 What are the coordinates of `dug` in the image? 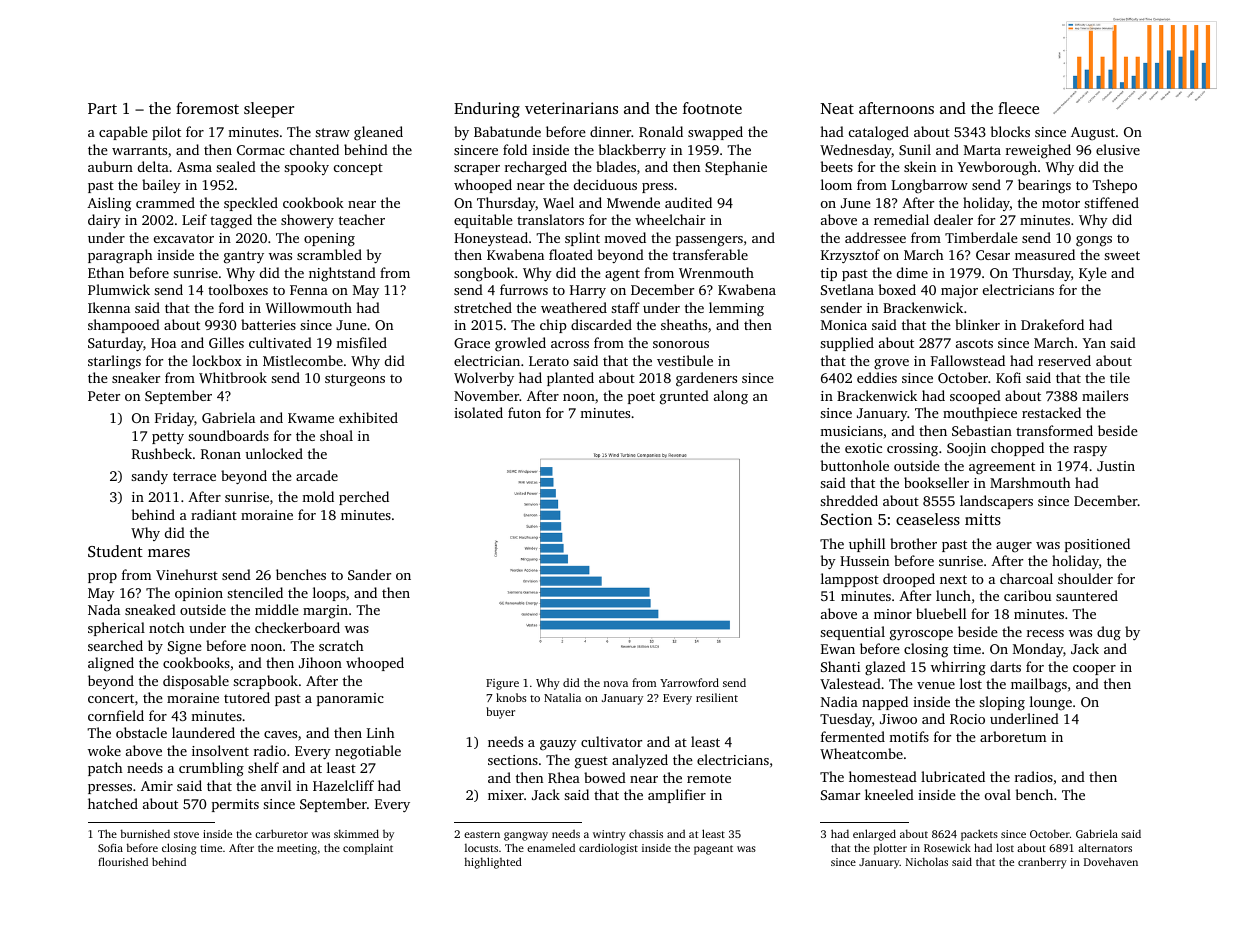 It's located at (1109, 633).
